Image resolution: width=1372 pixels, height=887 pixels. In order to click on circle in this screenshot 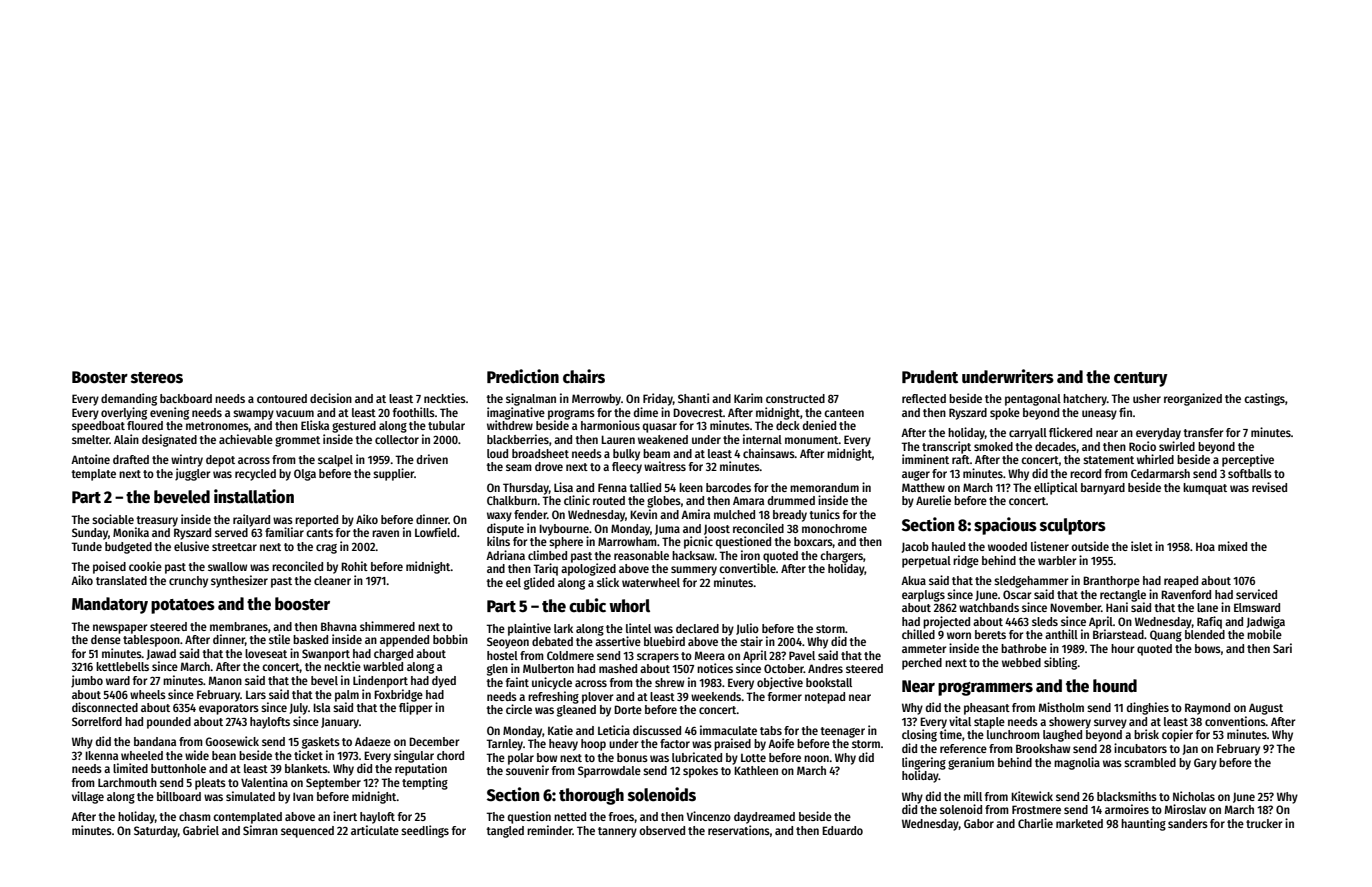, I will do `click(519, 709)`.
